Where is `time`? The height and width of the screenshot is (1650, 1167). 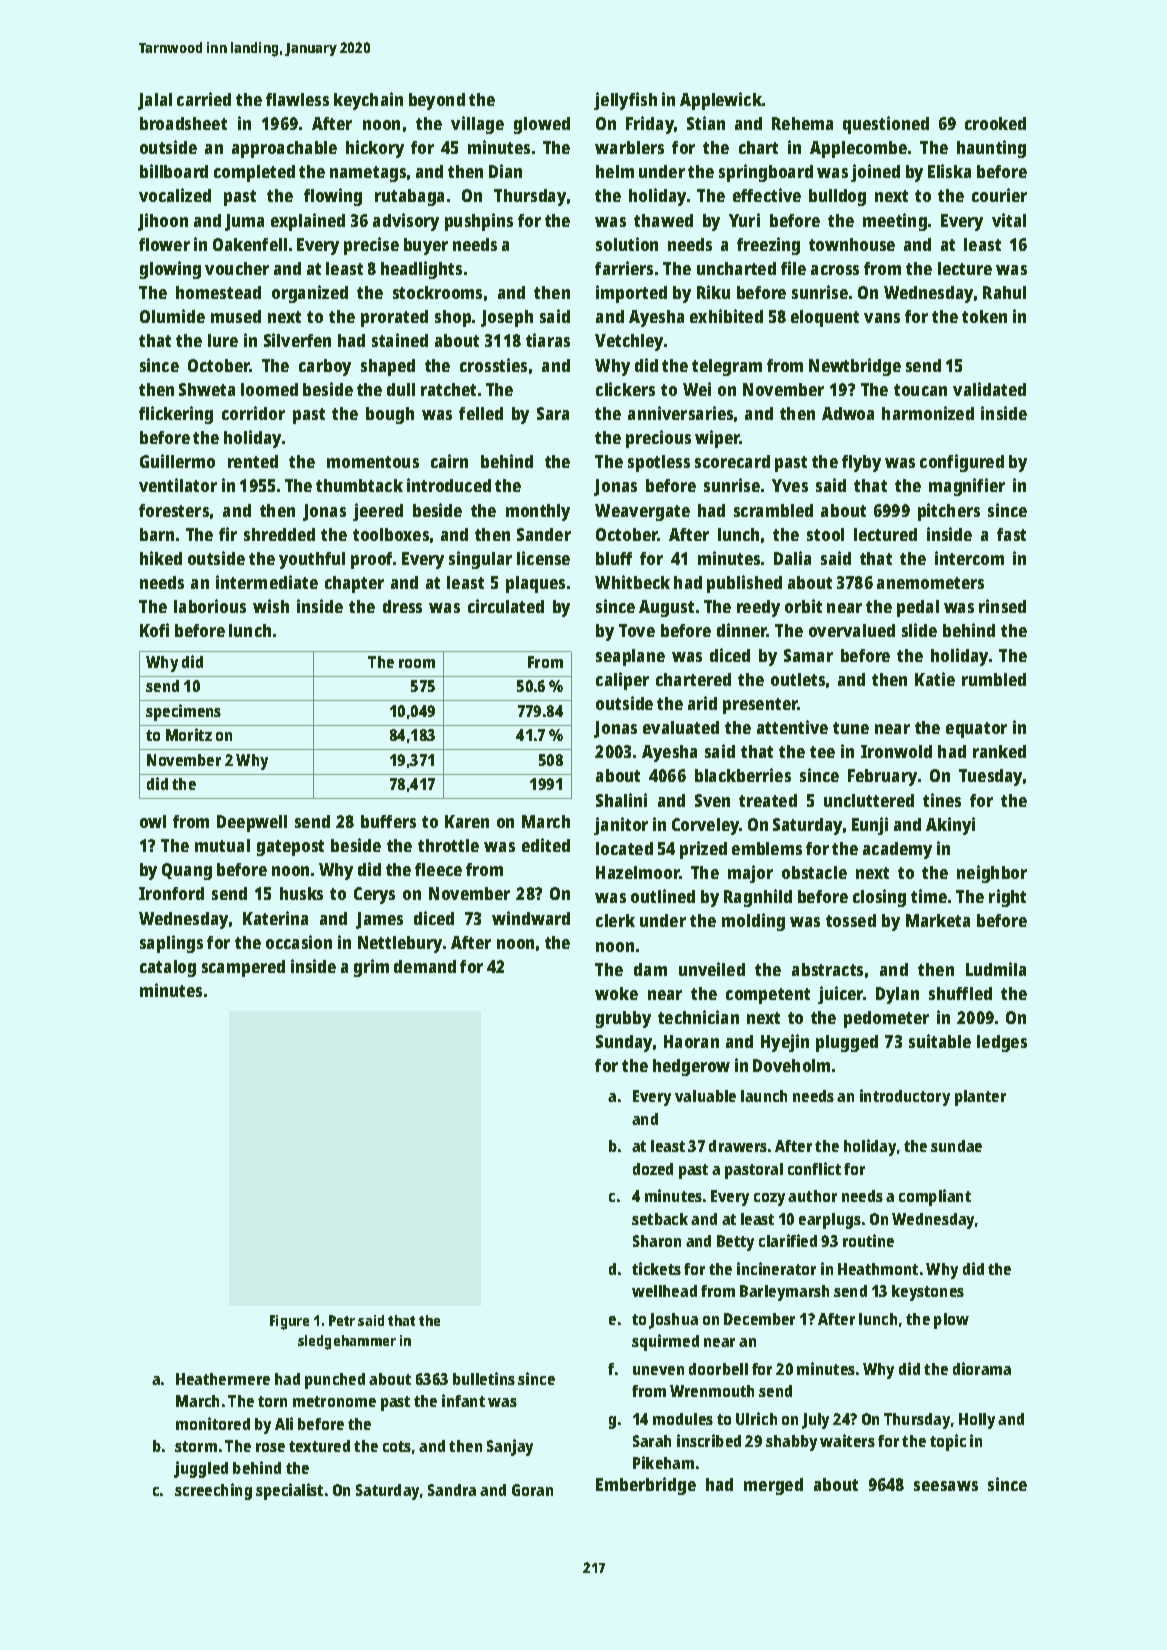 time is located at coordinates (929, 896).
